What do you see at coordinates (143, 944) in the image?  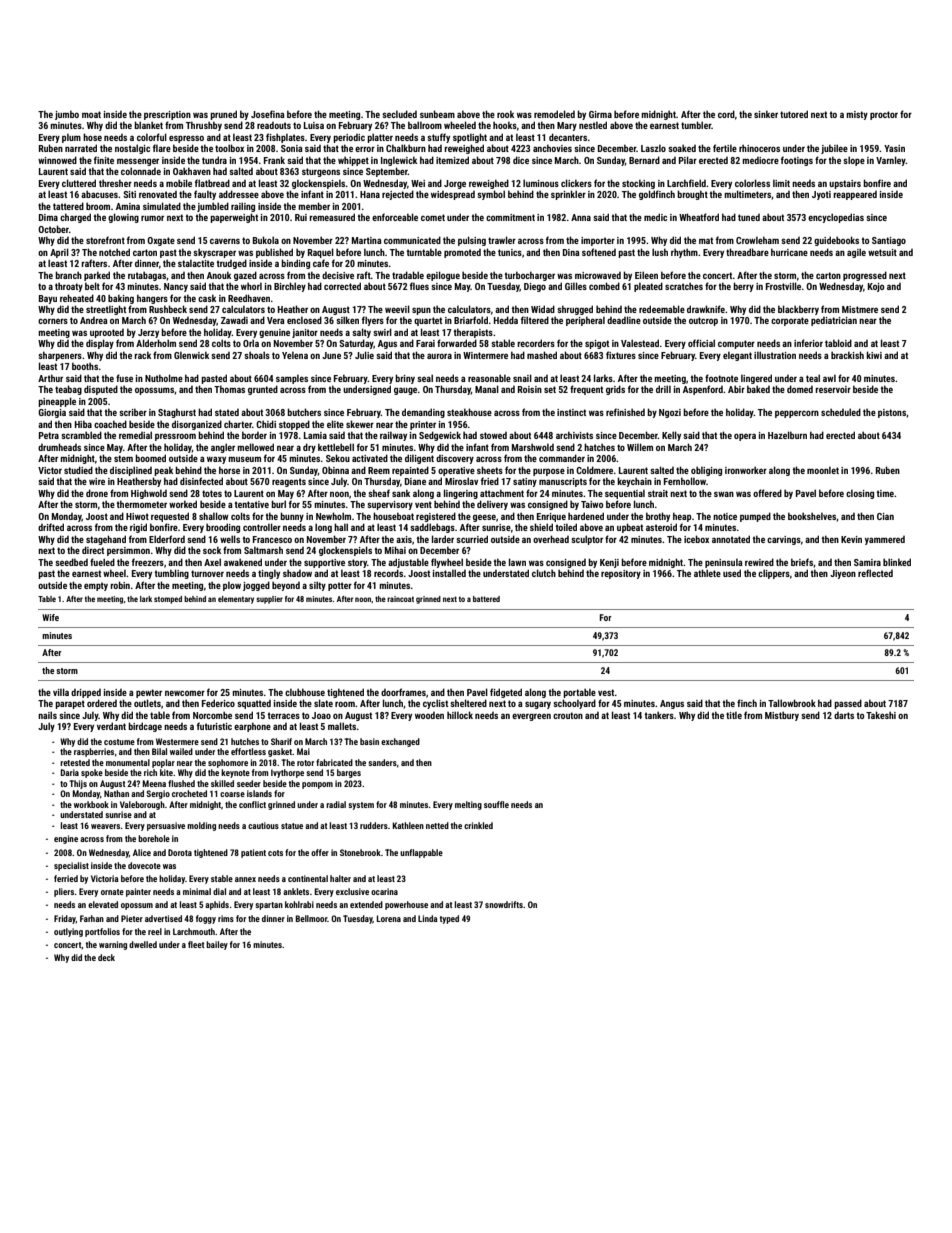 I see `dwelled` at bounding box center [143, 944].
